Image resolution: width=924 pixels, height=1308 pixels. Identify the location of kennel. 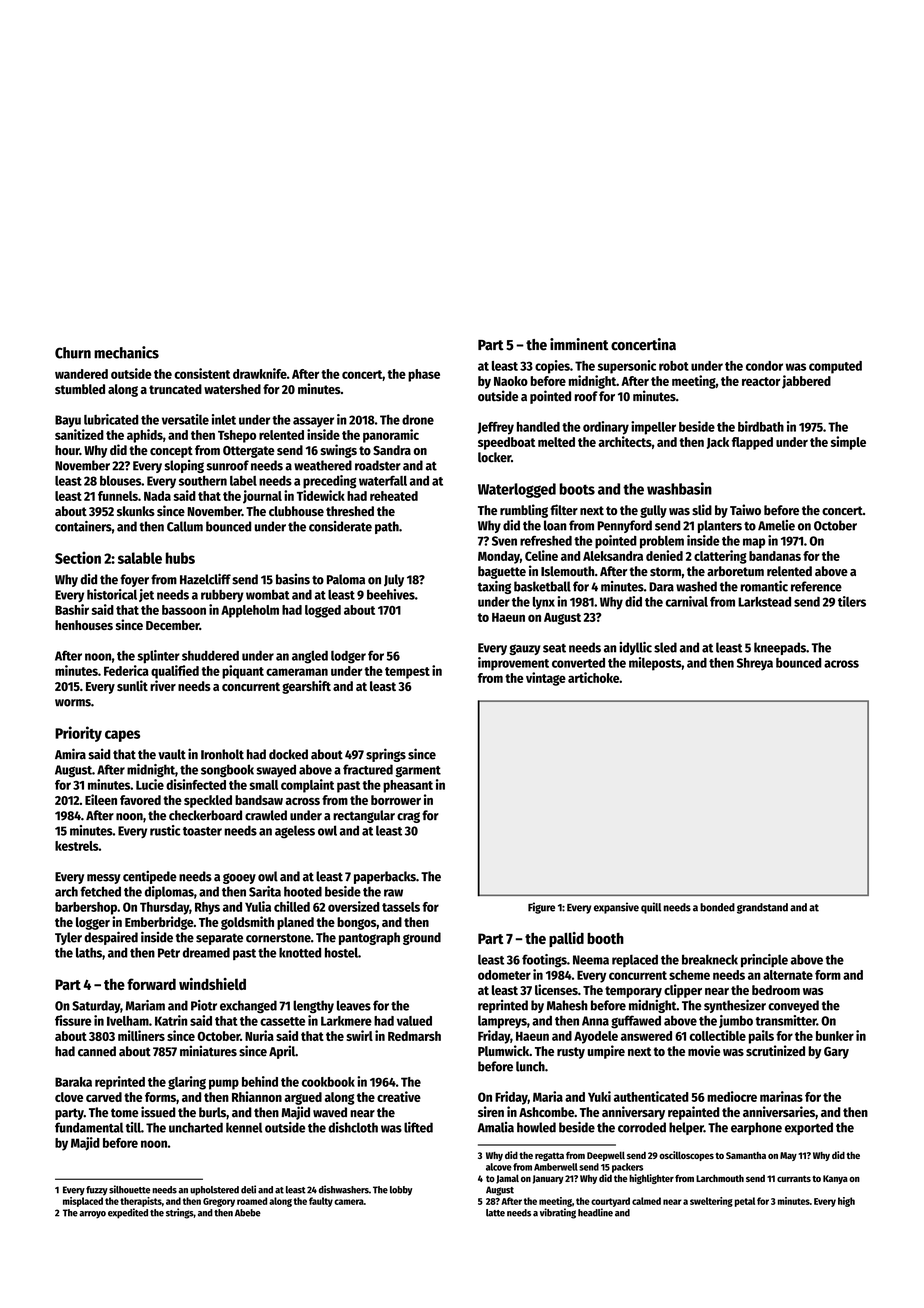
(244, 1127).
